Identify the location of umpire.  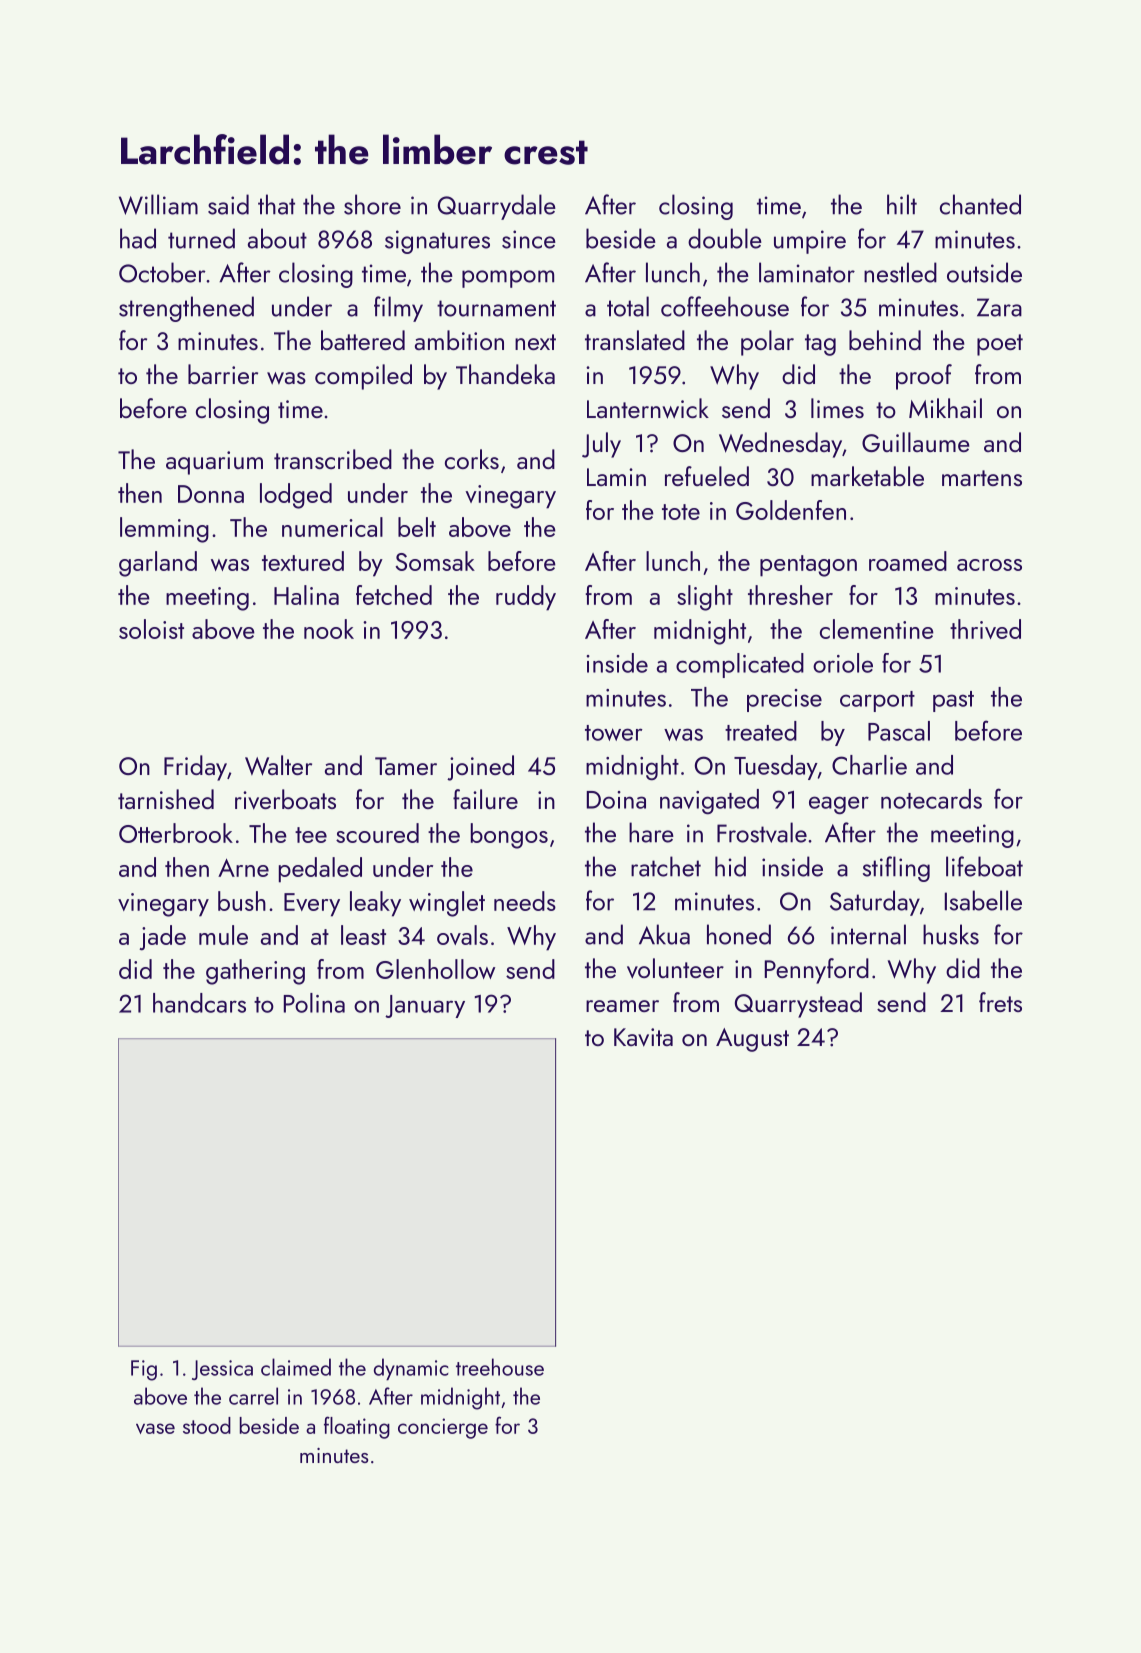
(810, 242).
